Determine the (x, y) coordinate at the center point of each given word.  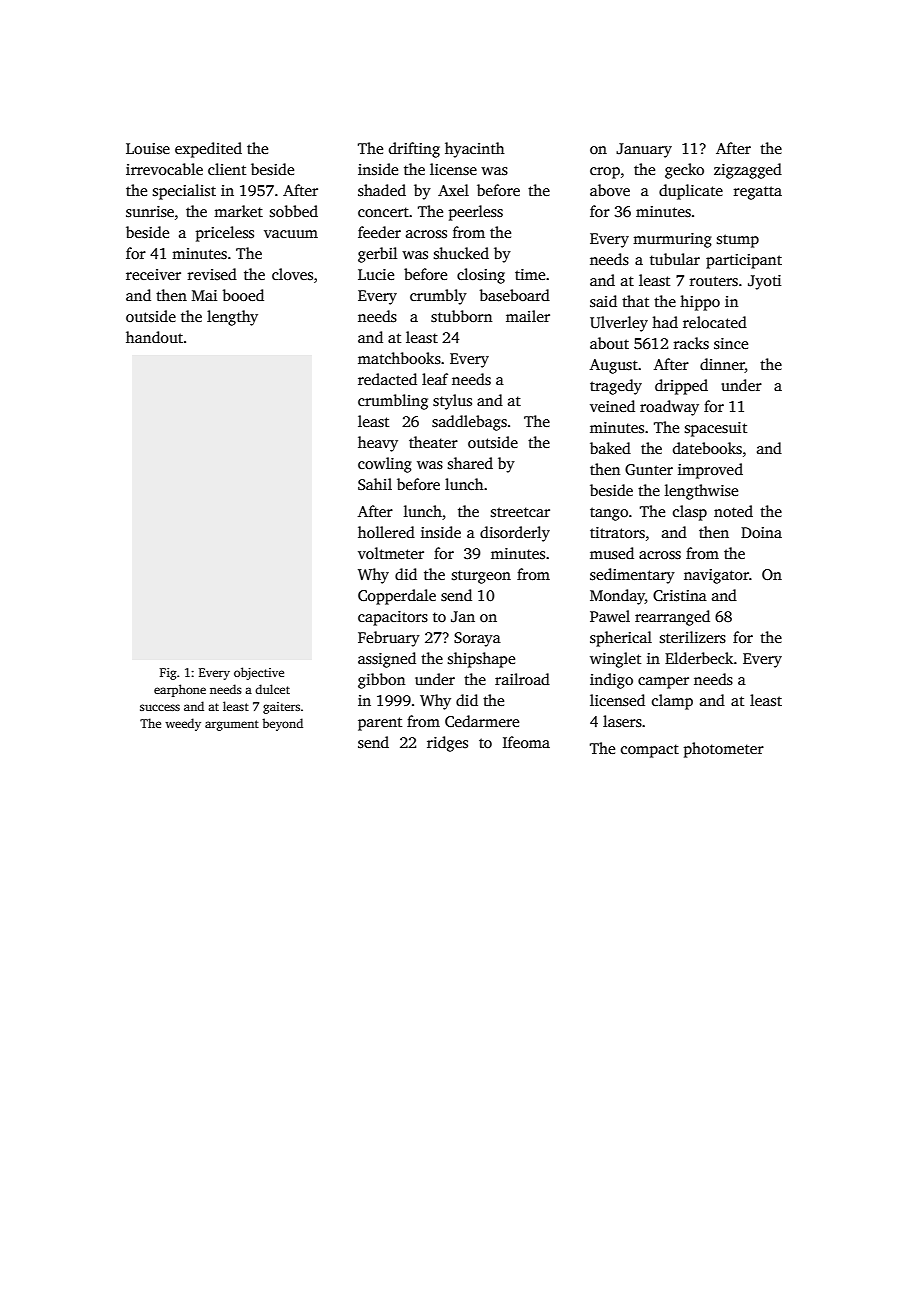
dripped (681, 387)
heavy (378, 444)
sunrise (150, 212)
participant (744, 261)
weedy (183, 724)
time (530, 274)
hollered (386, 532)
